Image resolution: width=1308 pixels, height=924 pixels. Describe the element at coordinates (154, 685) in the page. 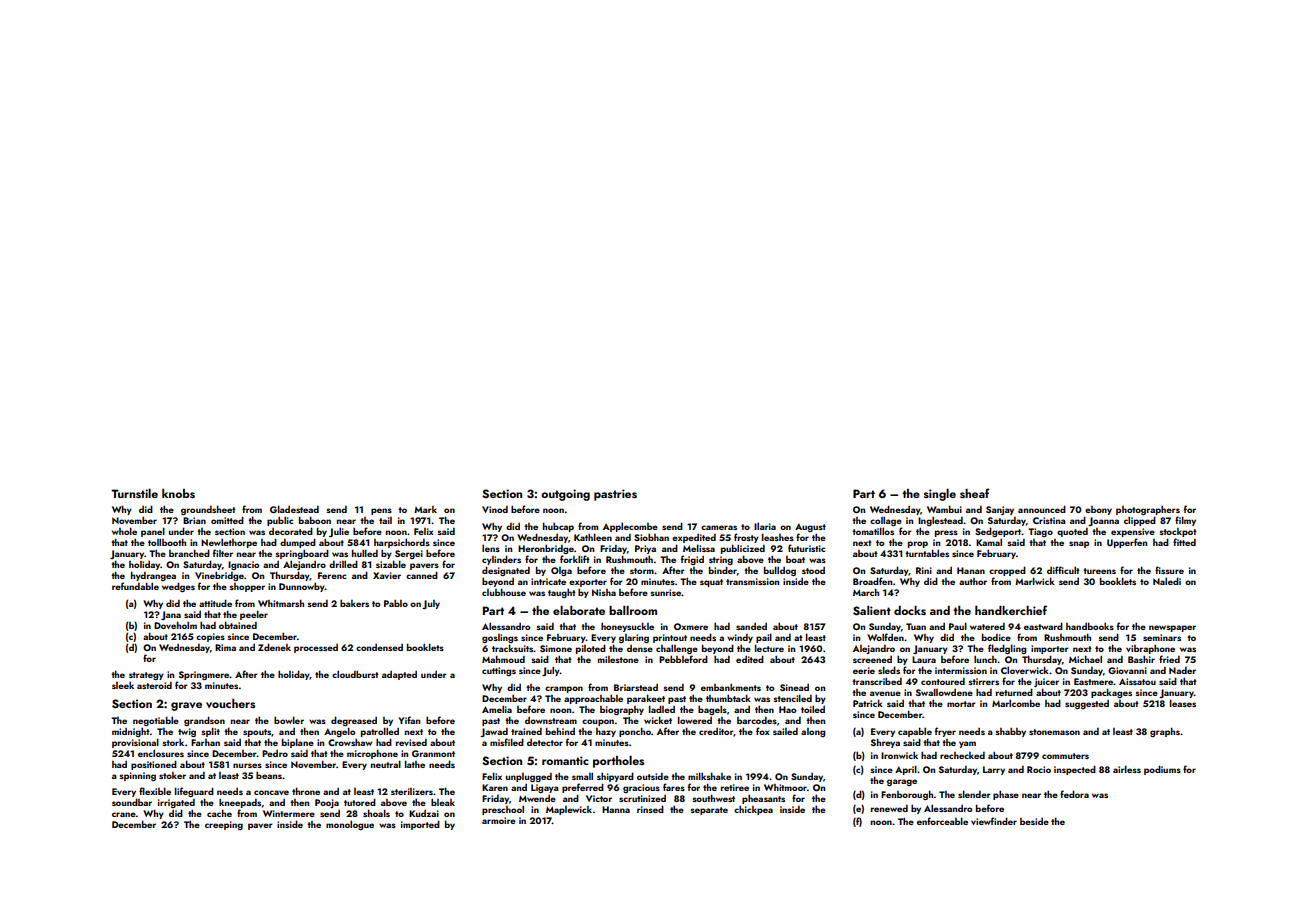

I see `asteroid` at that location.
